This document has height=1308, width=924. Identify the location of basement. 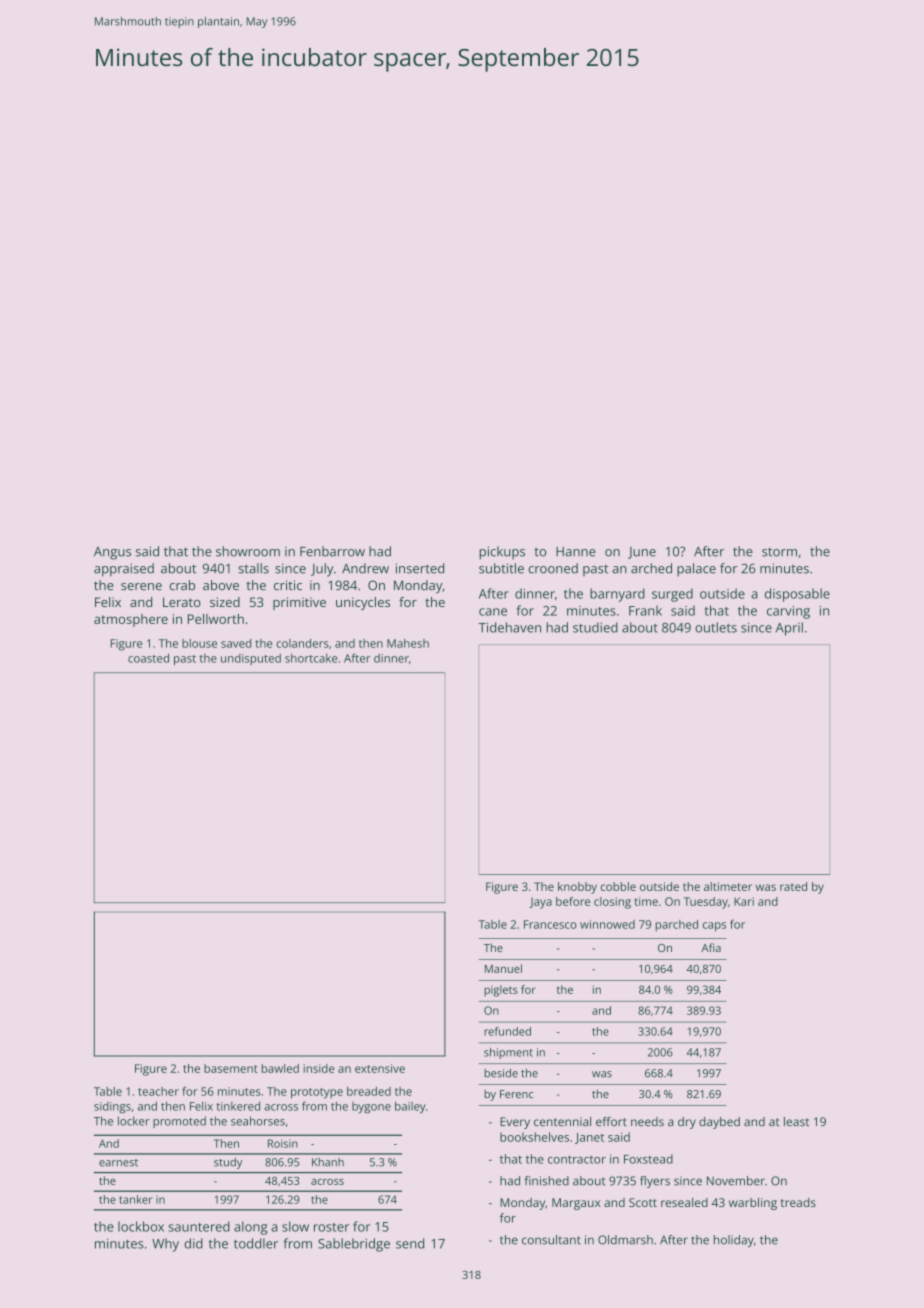
(231, 1068).
